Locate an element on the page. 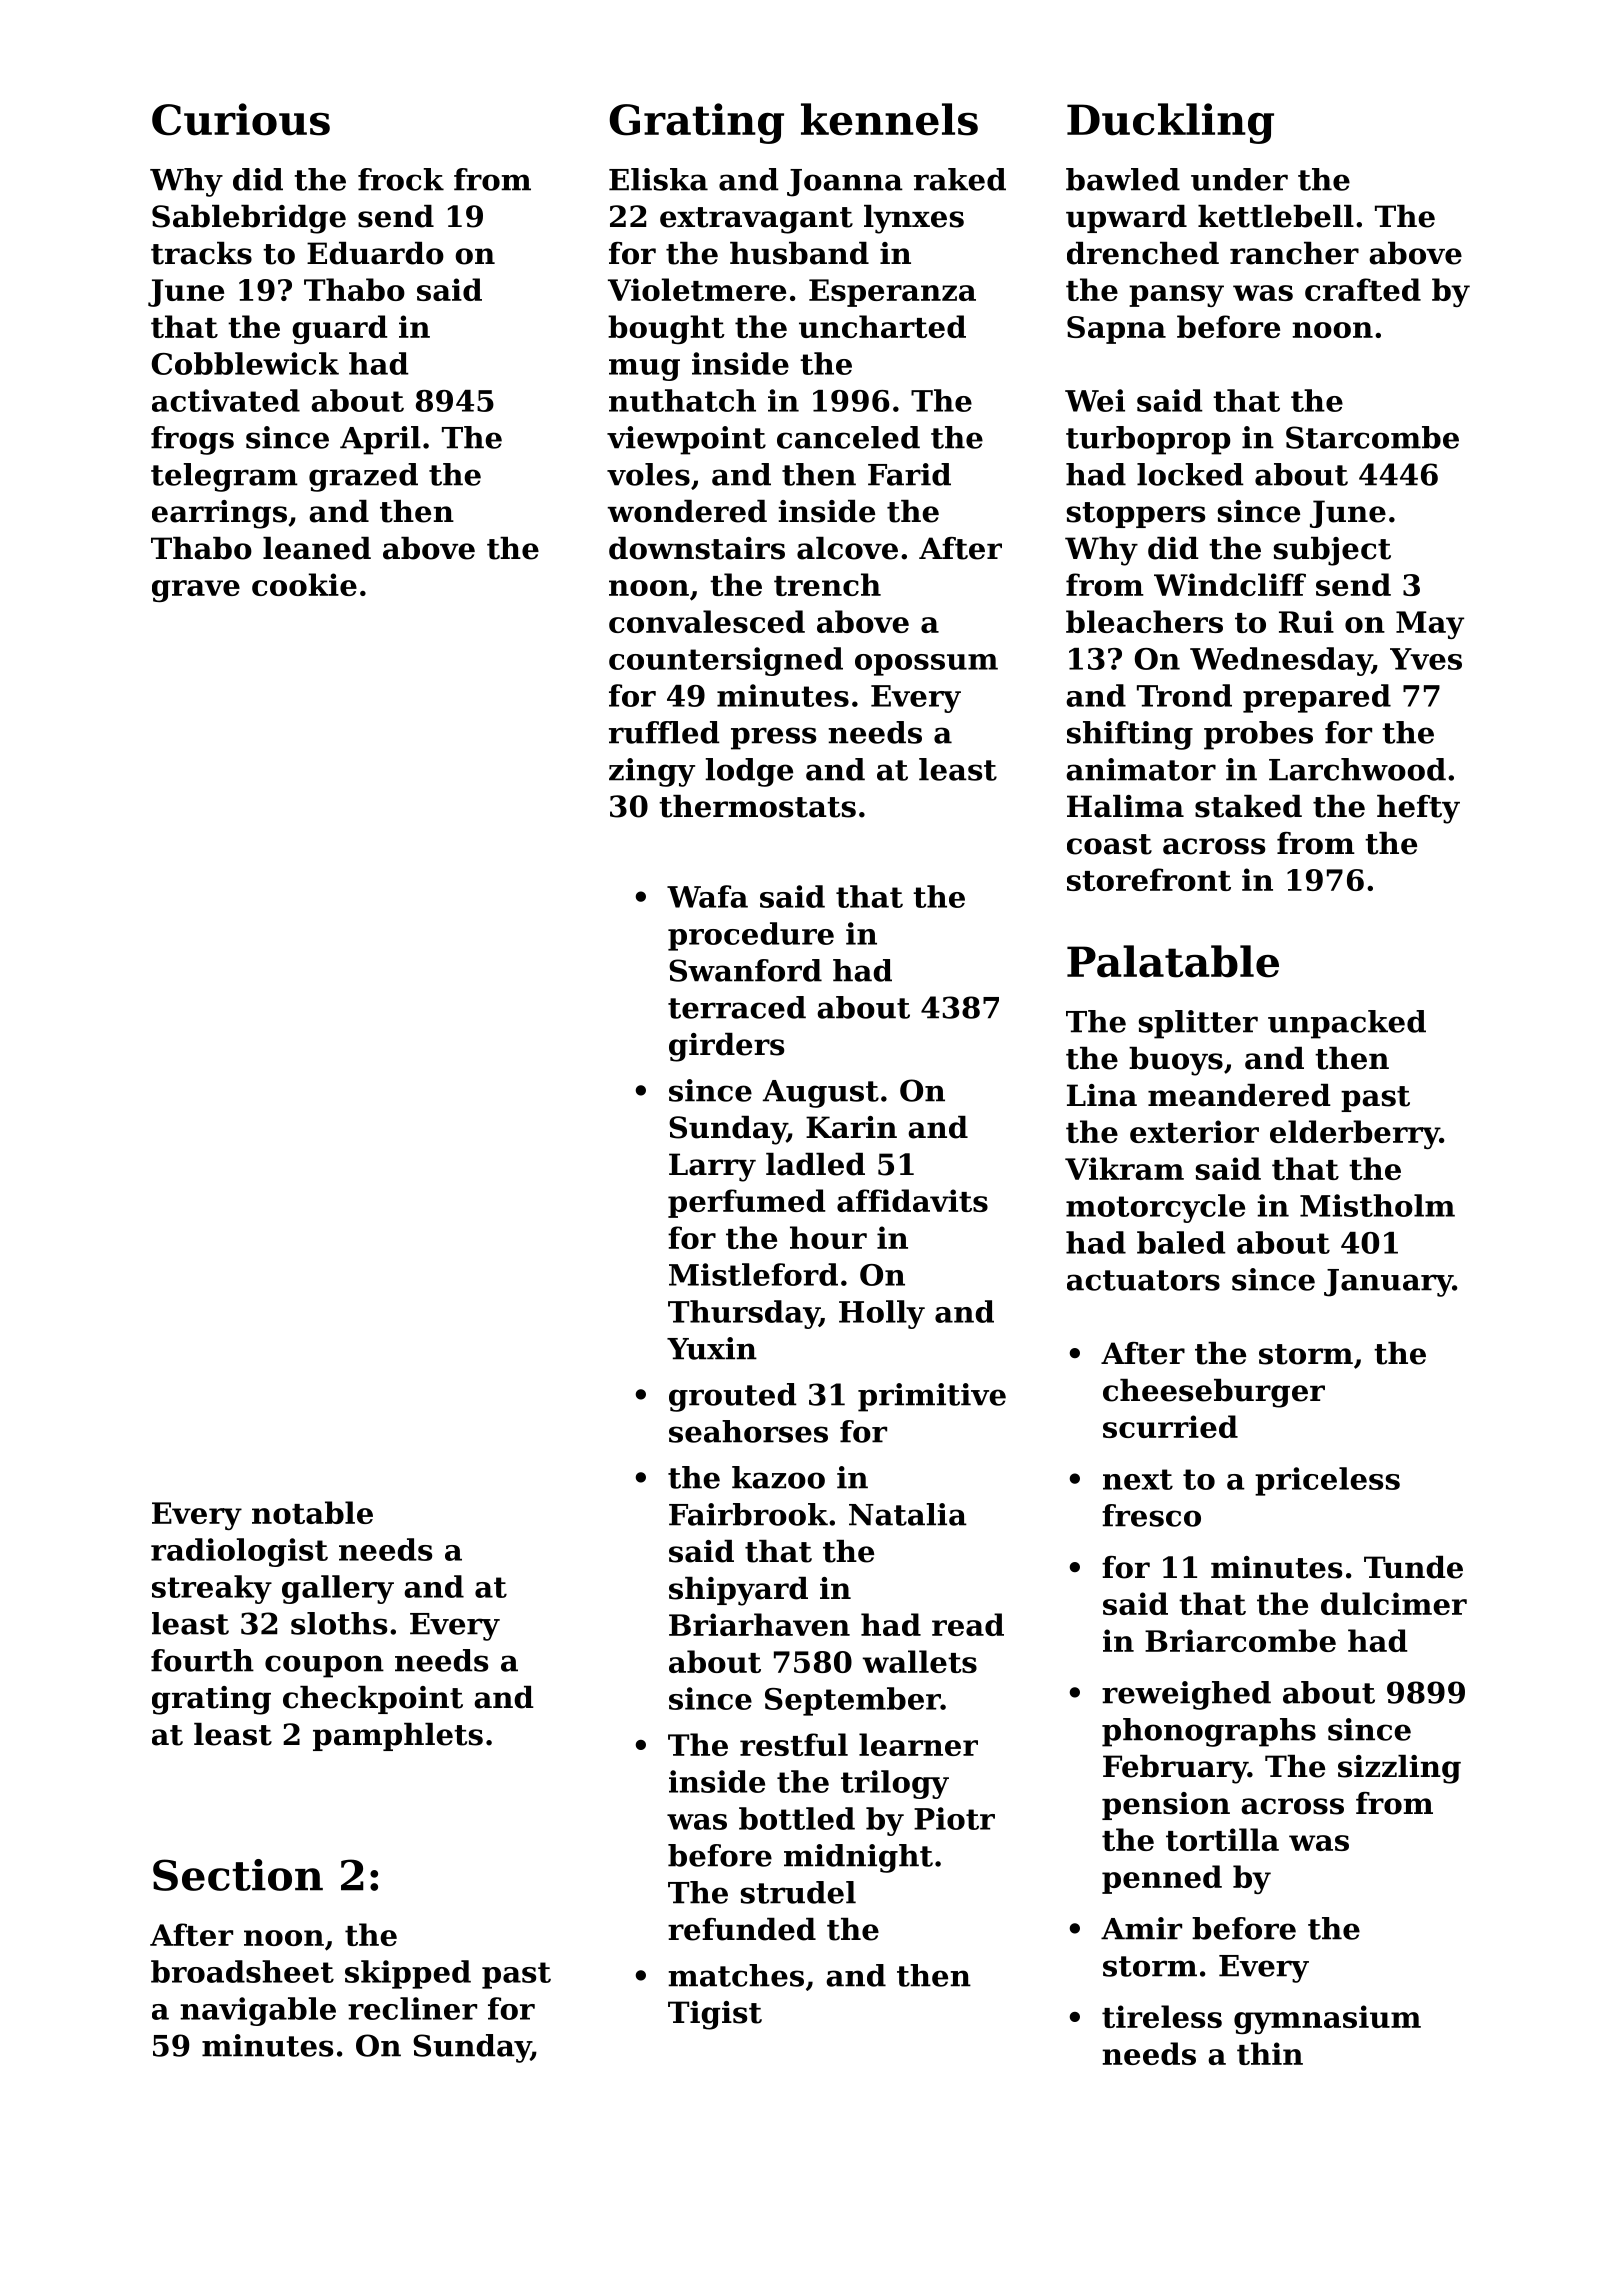  Eliska is located at coordinates (658, 179).
